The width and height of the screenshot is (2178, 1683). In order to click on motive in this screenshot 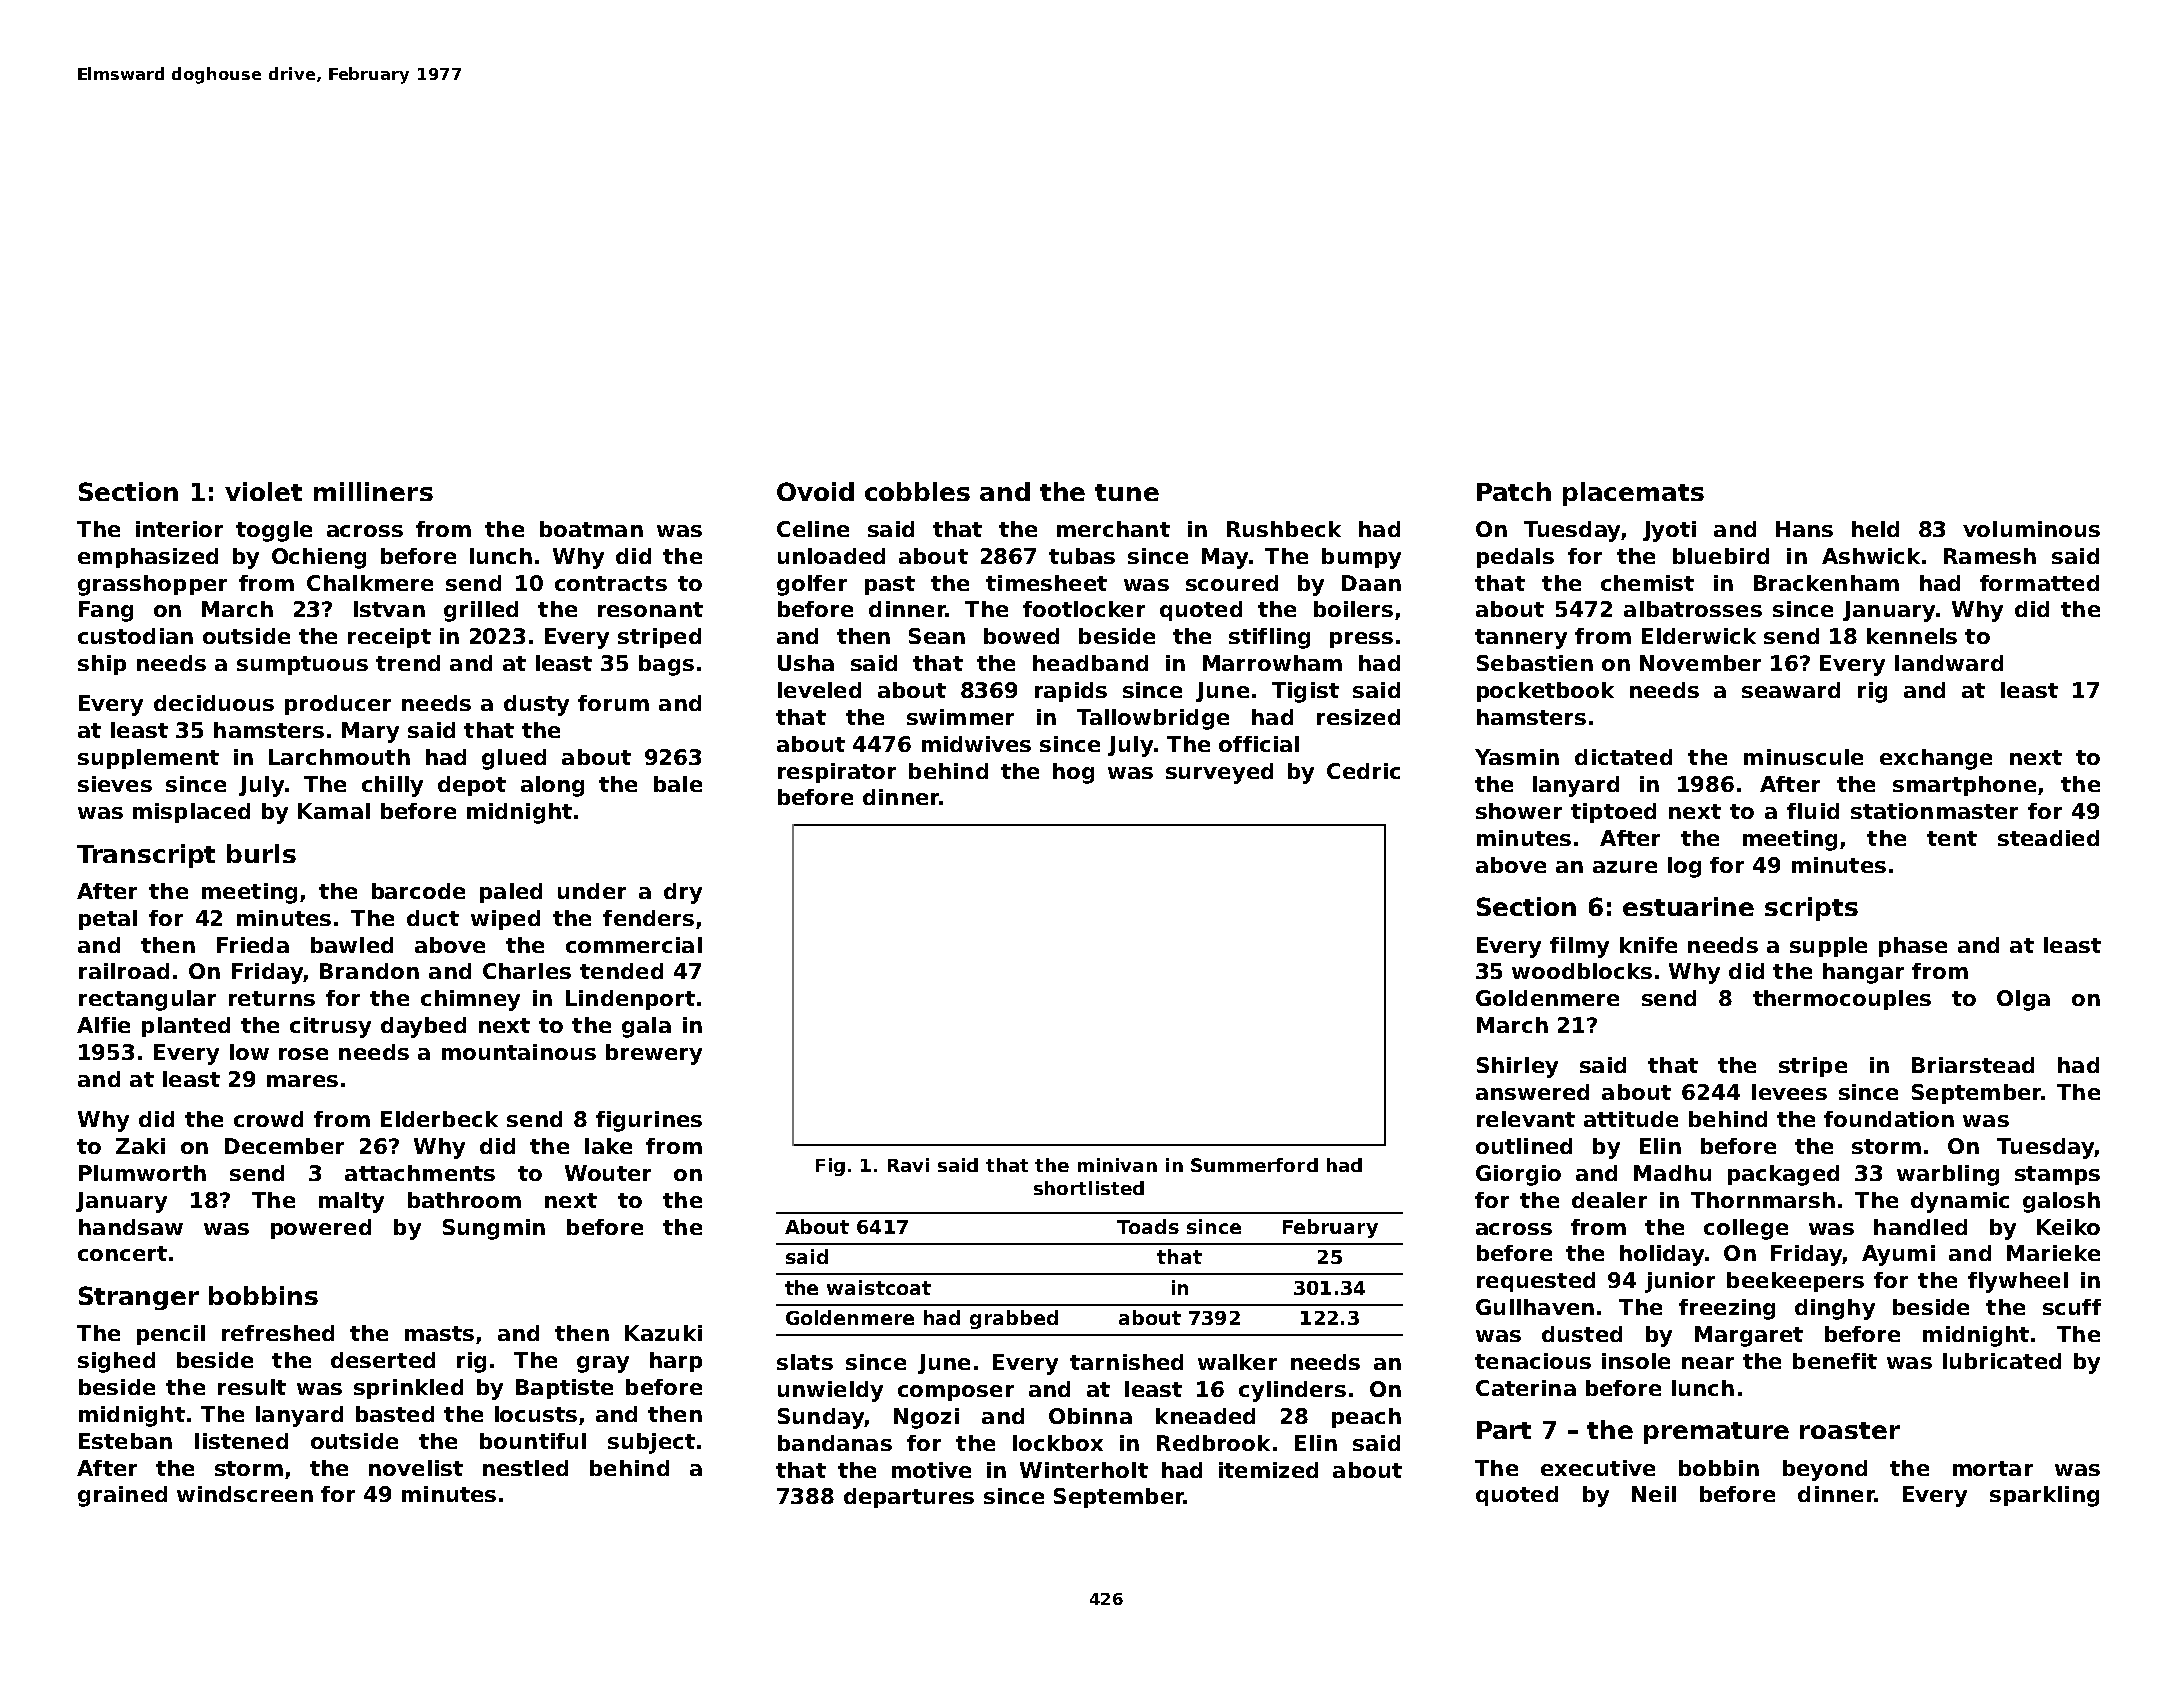, I will do `click(931, 1470)`.
